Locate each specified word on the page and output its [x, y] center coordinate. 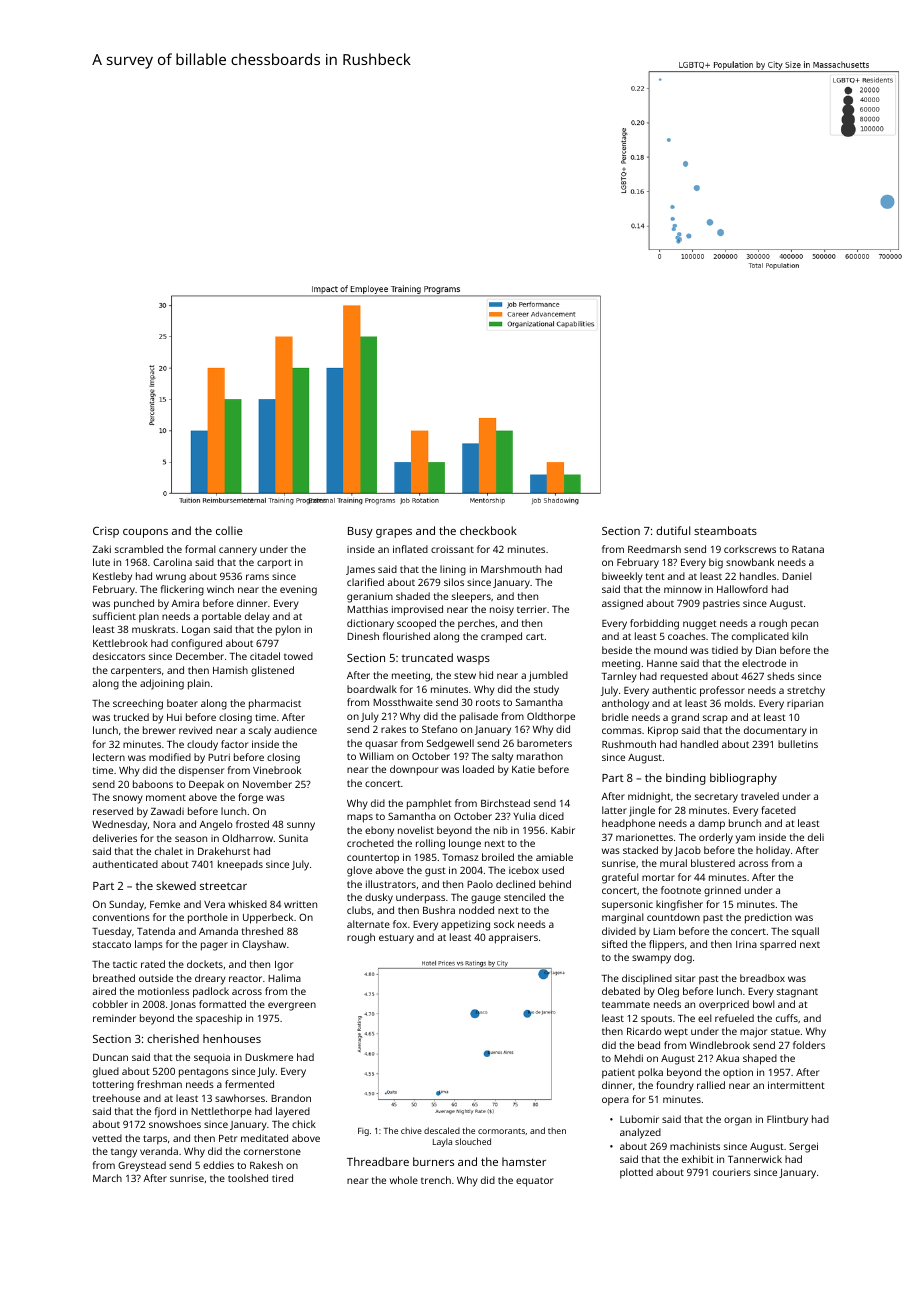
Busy [360, 532]
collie [229, 530]
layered [293, 1112]
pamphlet [429, 804]
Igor [284, 966]
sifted [614, 944]
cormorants [501, 1131]
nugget [700, 625]
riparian [805, 704]
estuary [396, 939]
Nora [164, 824]
